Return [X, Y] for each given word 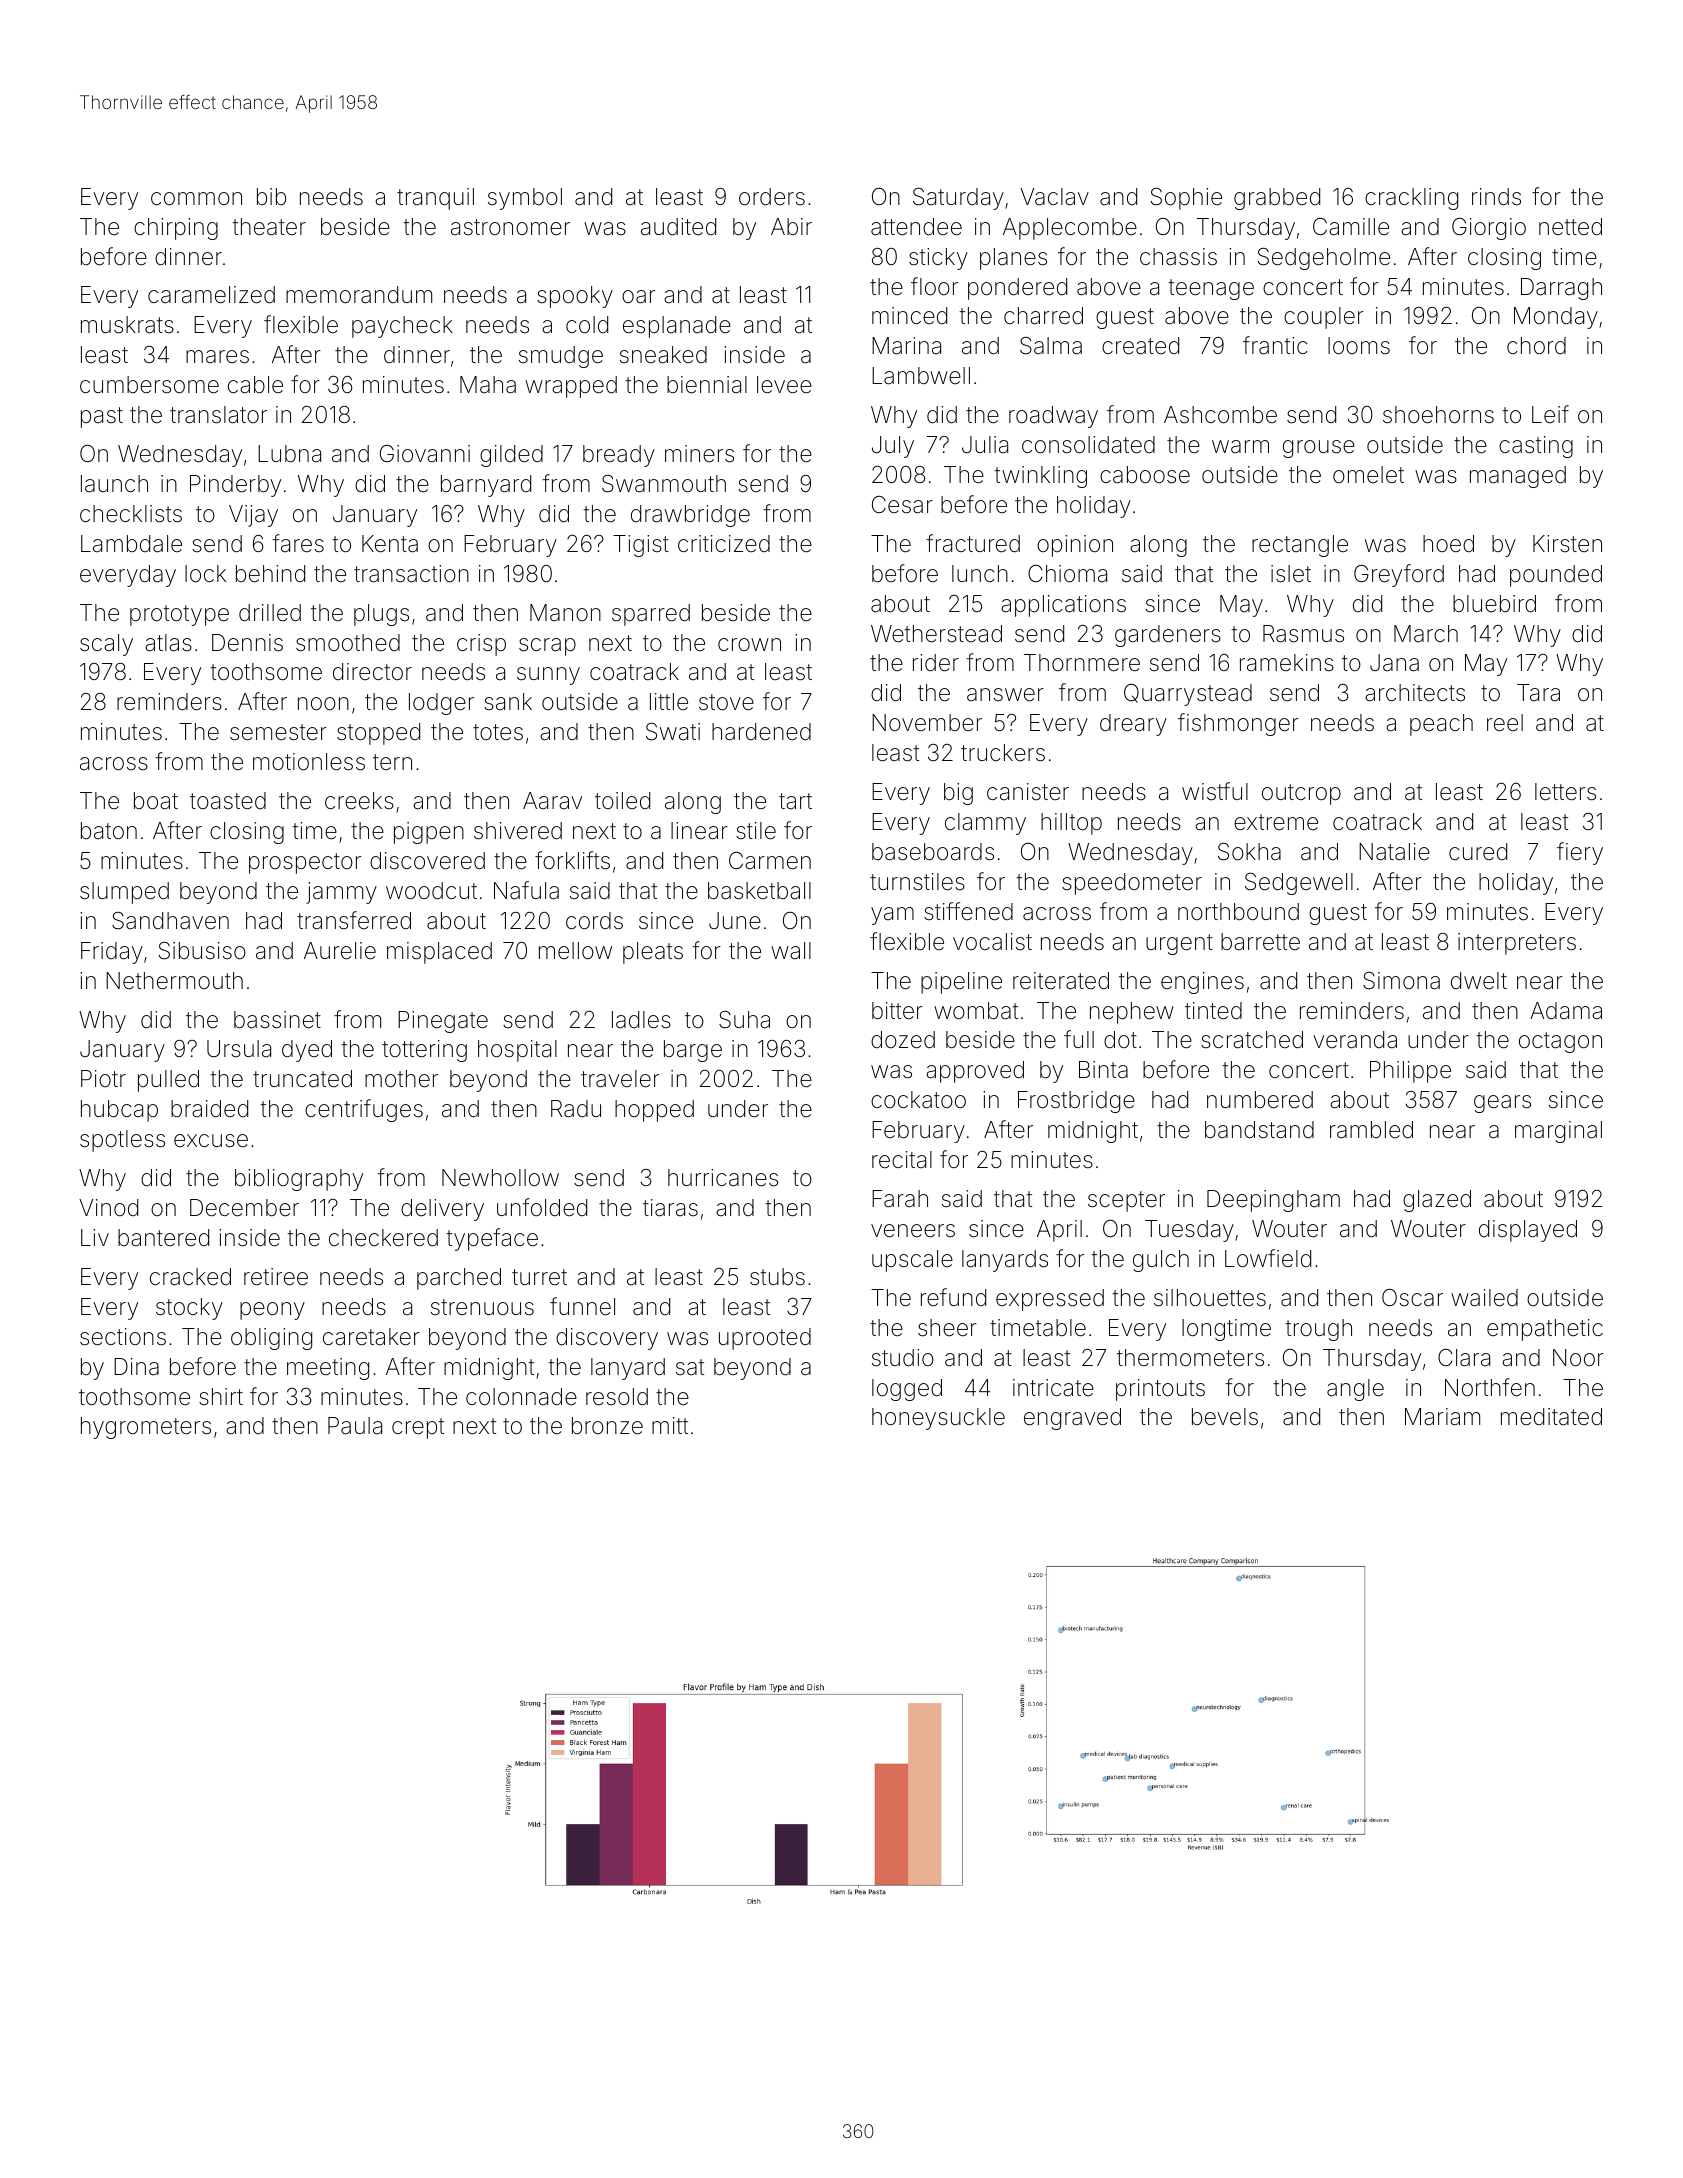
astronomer [510, 227]
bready [619, 456]
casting [1536, 447]
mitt [670, 1425]
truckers [1003, 753]
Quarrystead [1188, 695]
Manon [565, 613]
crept [418, 1428]
